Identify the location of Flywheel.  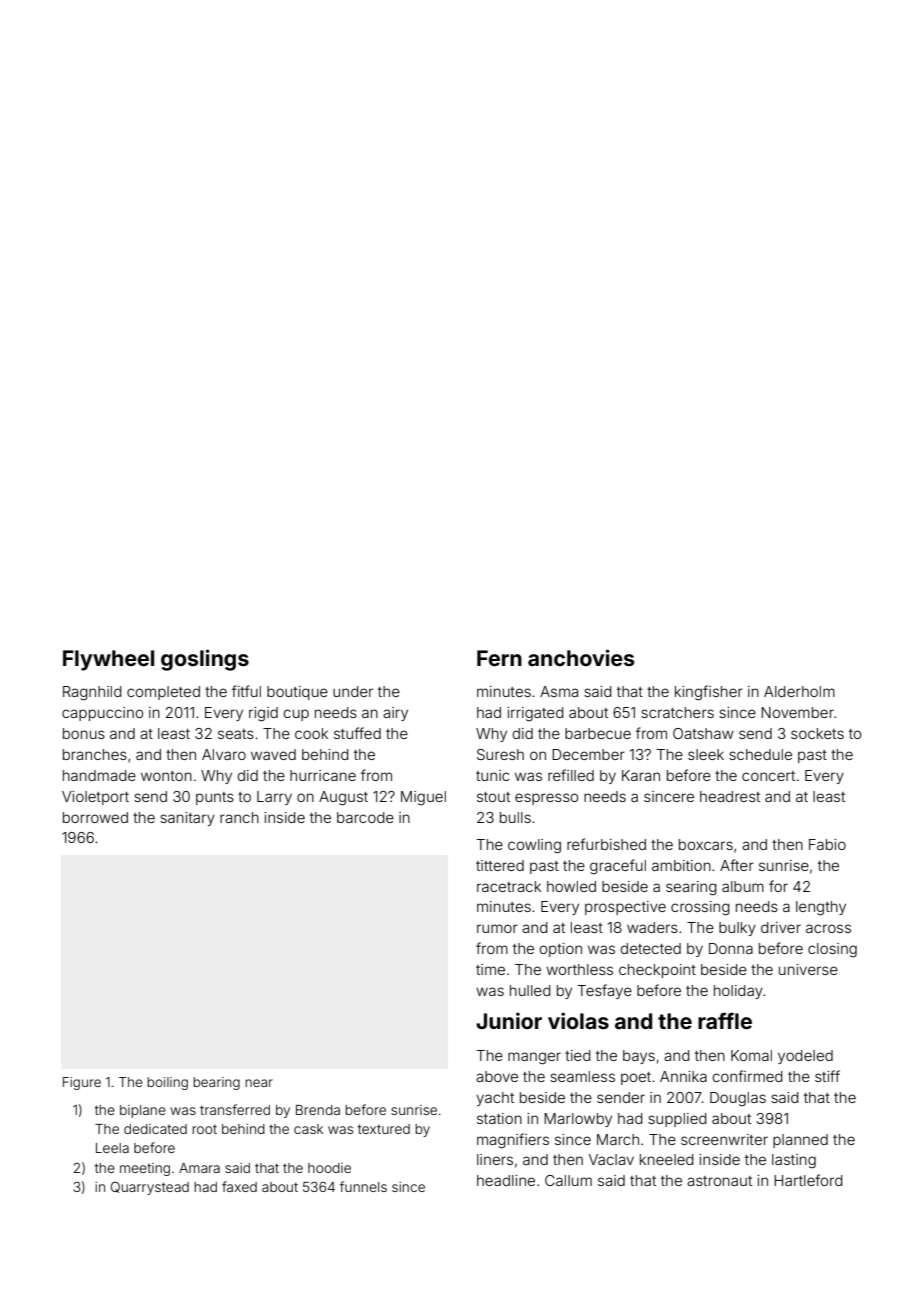
(108, 660).
